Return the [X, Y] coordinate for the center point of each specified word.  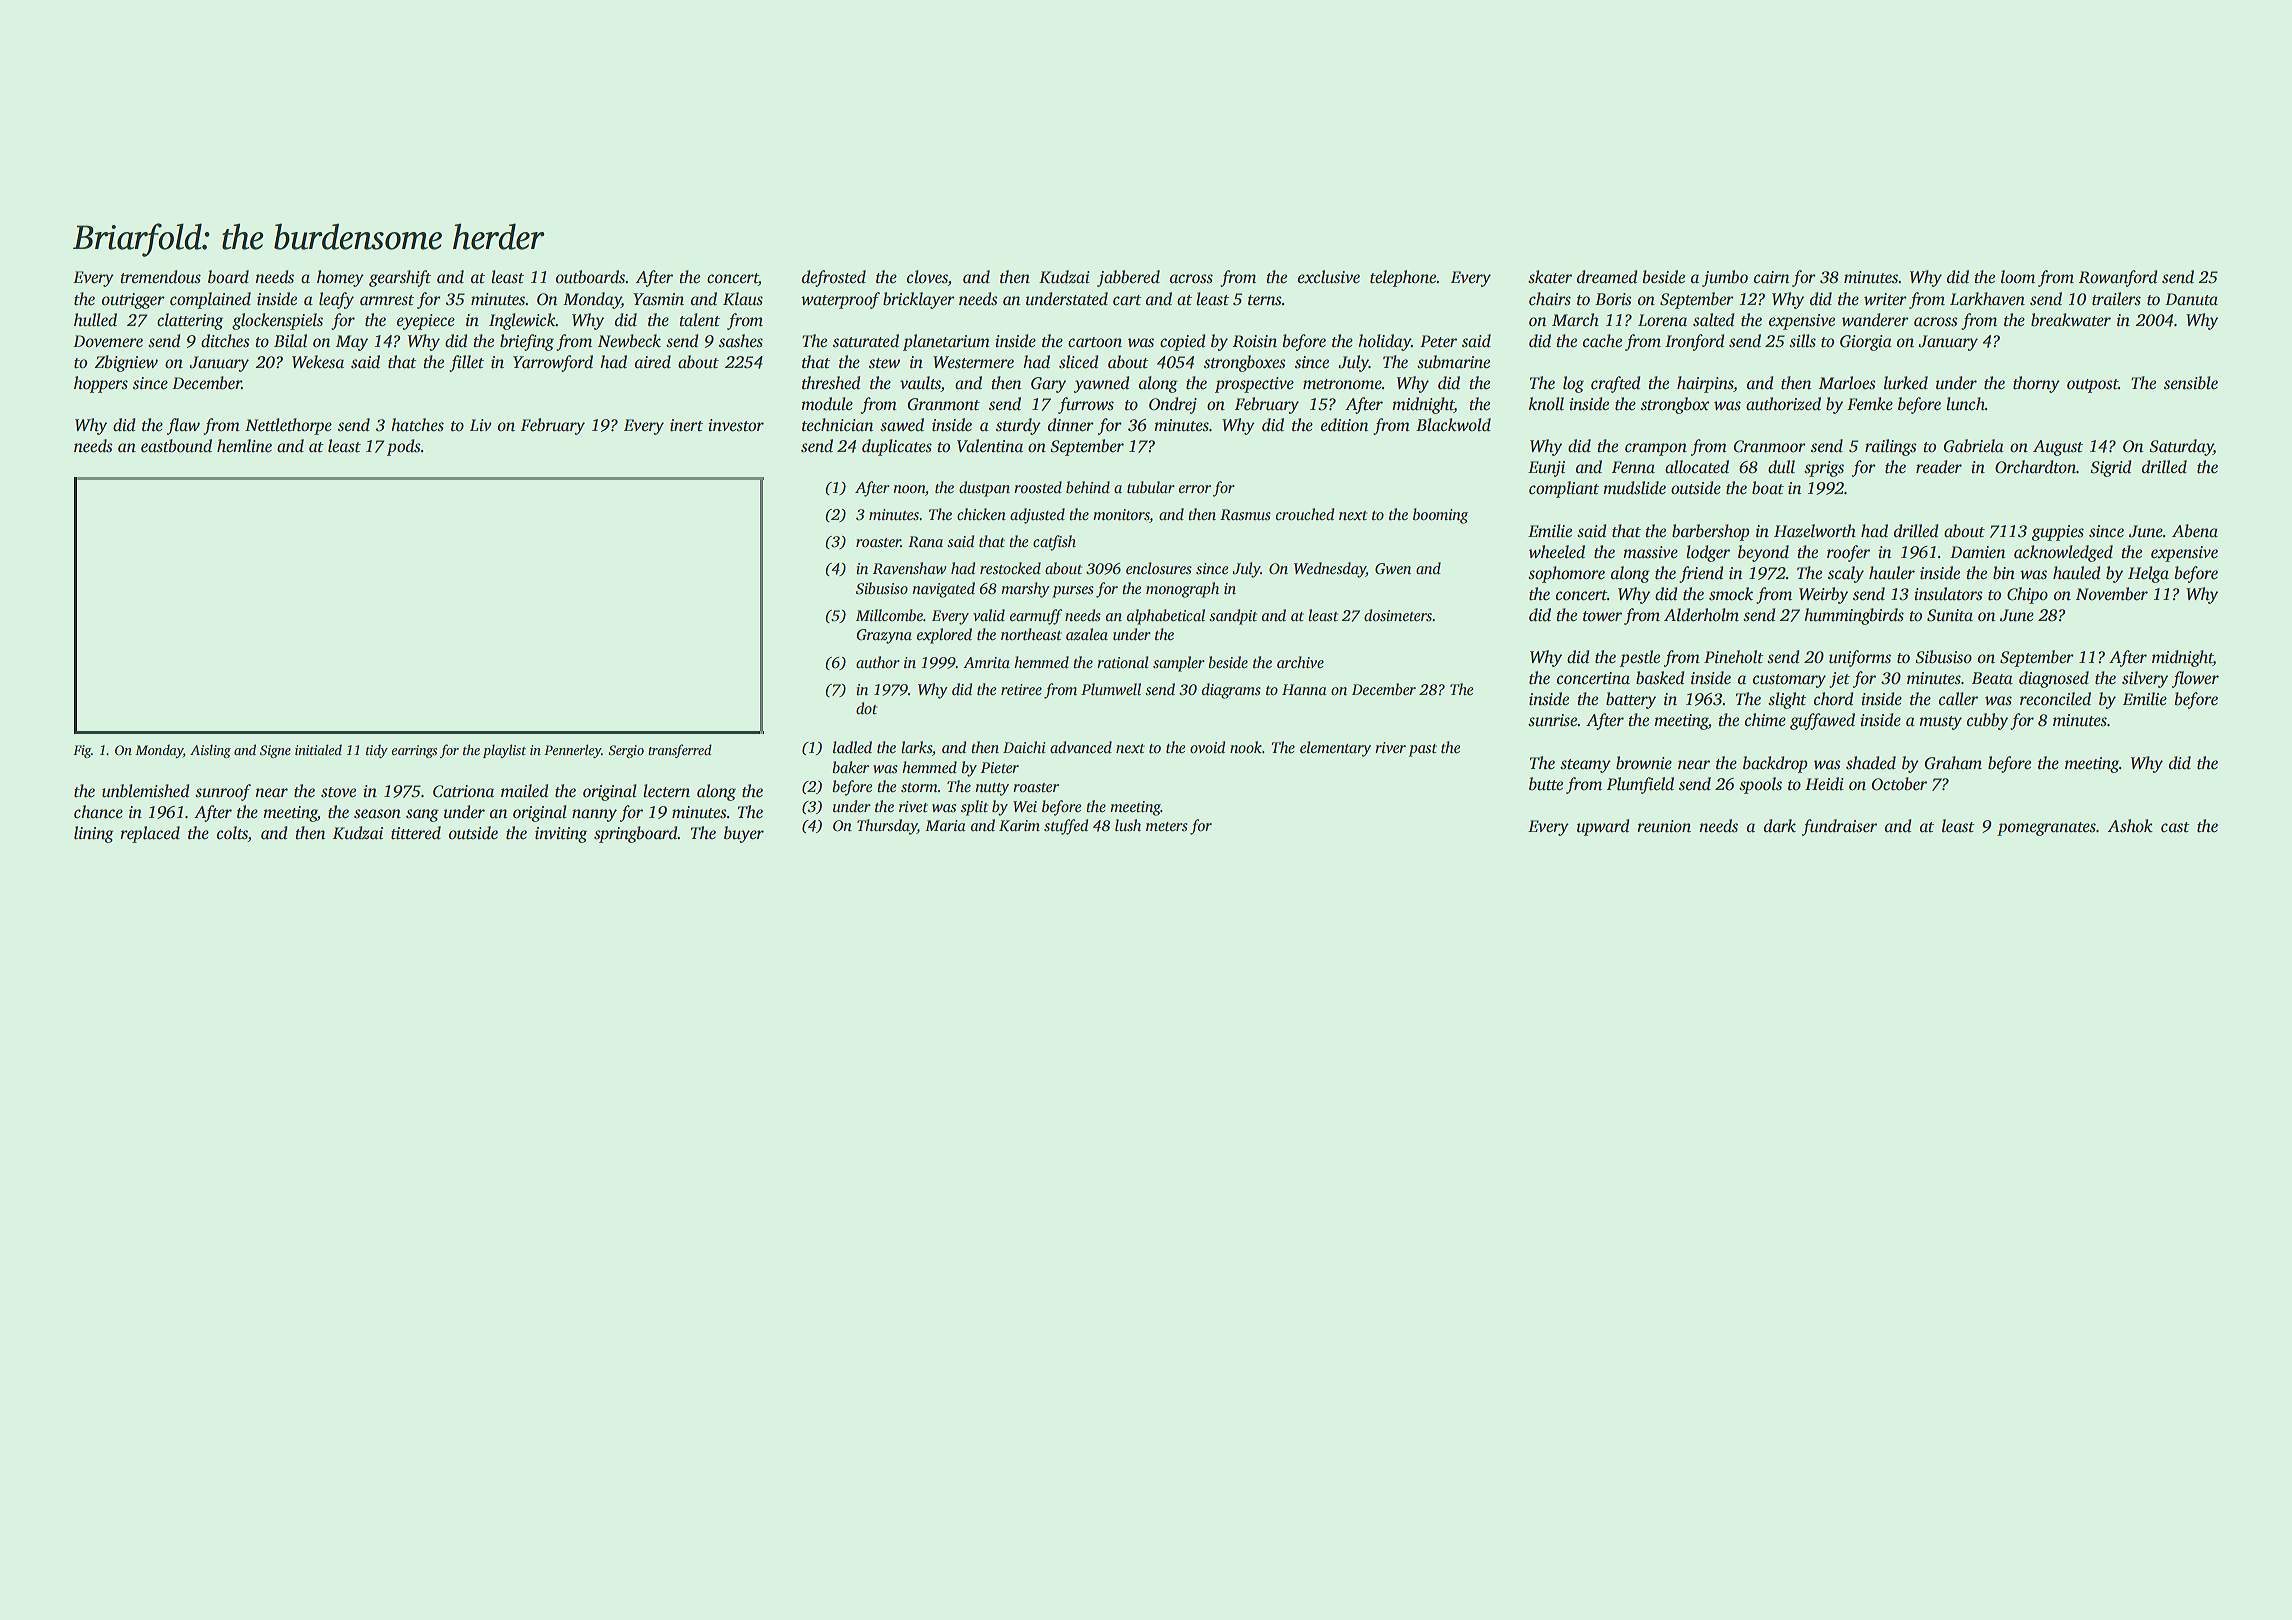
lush [1128, 825]
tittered [416, 833]
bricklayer [919, 300]
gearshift [400, 278]
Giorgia [1866, 343]
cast [2175, 827]
